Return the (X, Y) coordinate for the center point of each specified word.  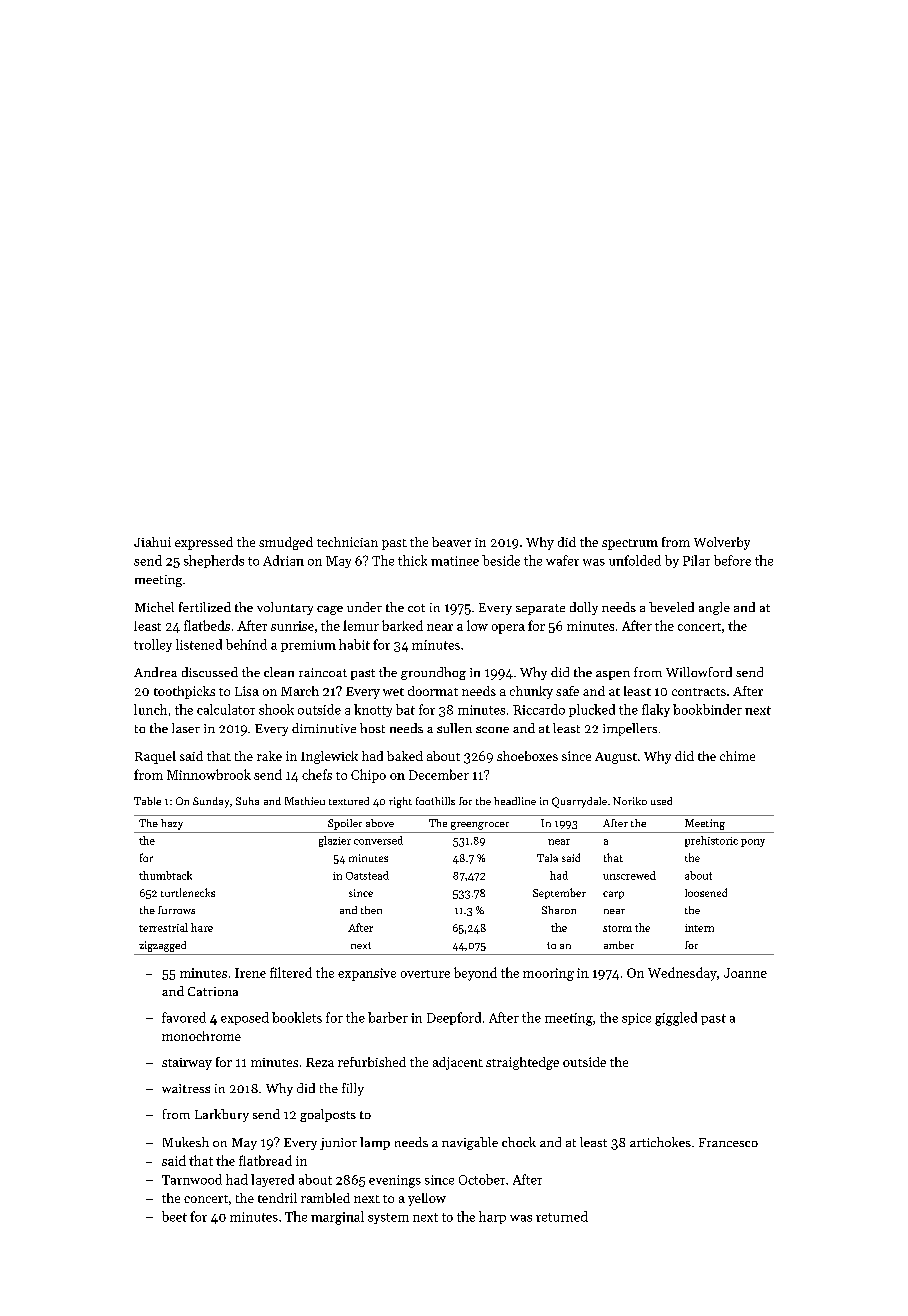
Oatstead (367, 875)
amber (619, 945)
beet (174, 1216)
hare (202, 927)
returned (562, 1216)
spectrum (630, 544)
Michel (154, 607)
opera (508, 629)
